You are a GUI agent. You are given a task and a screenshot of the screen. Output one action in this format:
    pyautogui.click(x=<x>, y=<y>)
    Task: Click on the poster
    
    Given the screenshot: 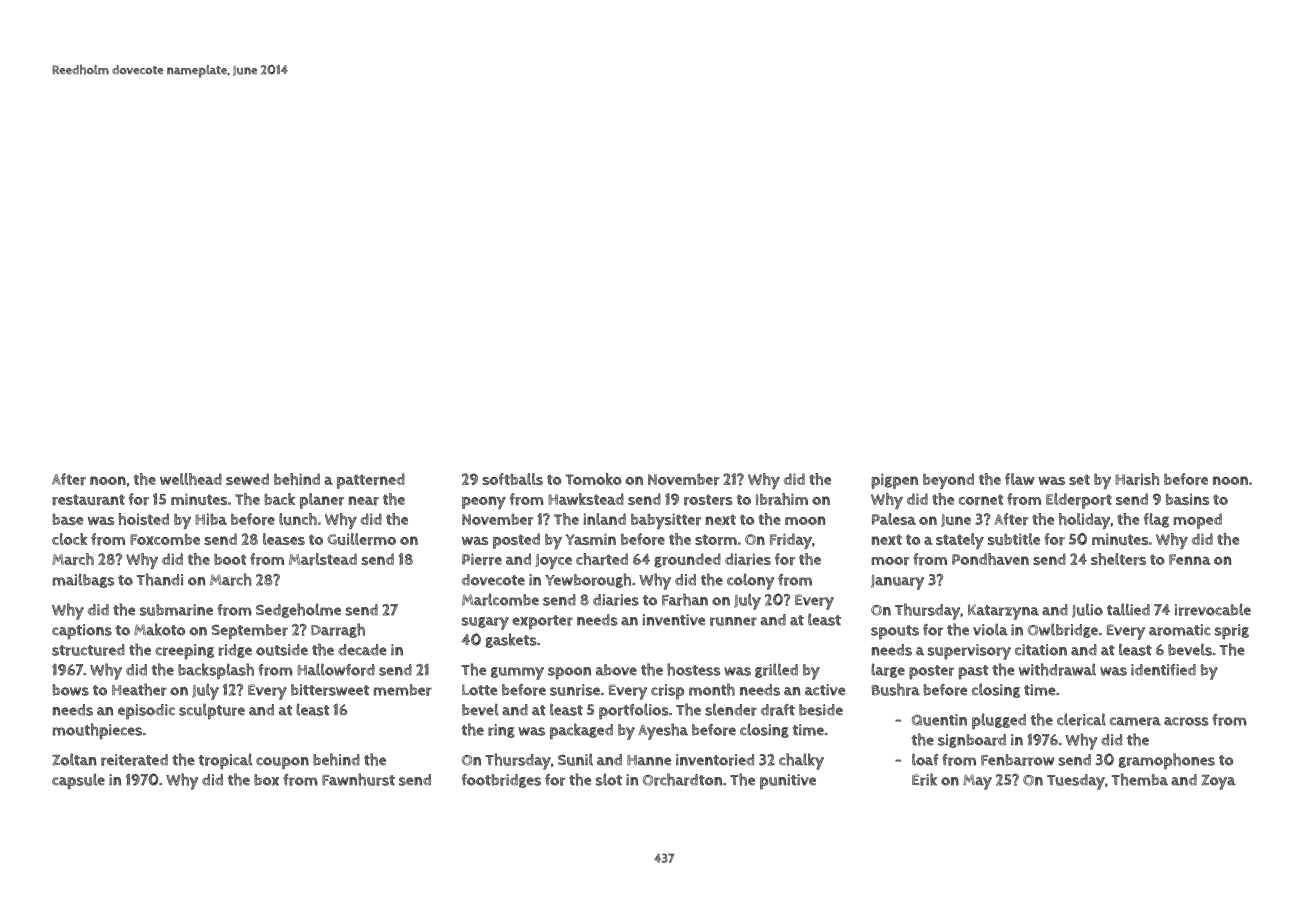 What is the action you would take?
    pyautogui.click(x=931, y=672)
